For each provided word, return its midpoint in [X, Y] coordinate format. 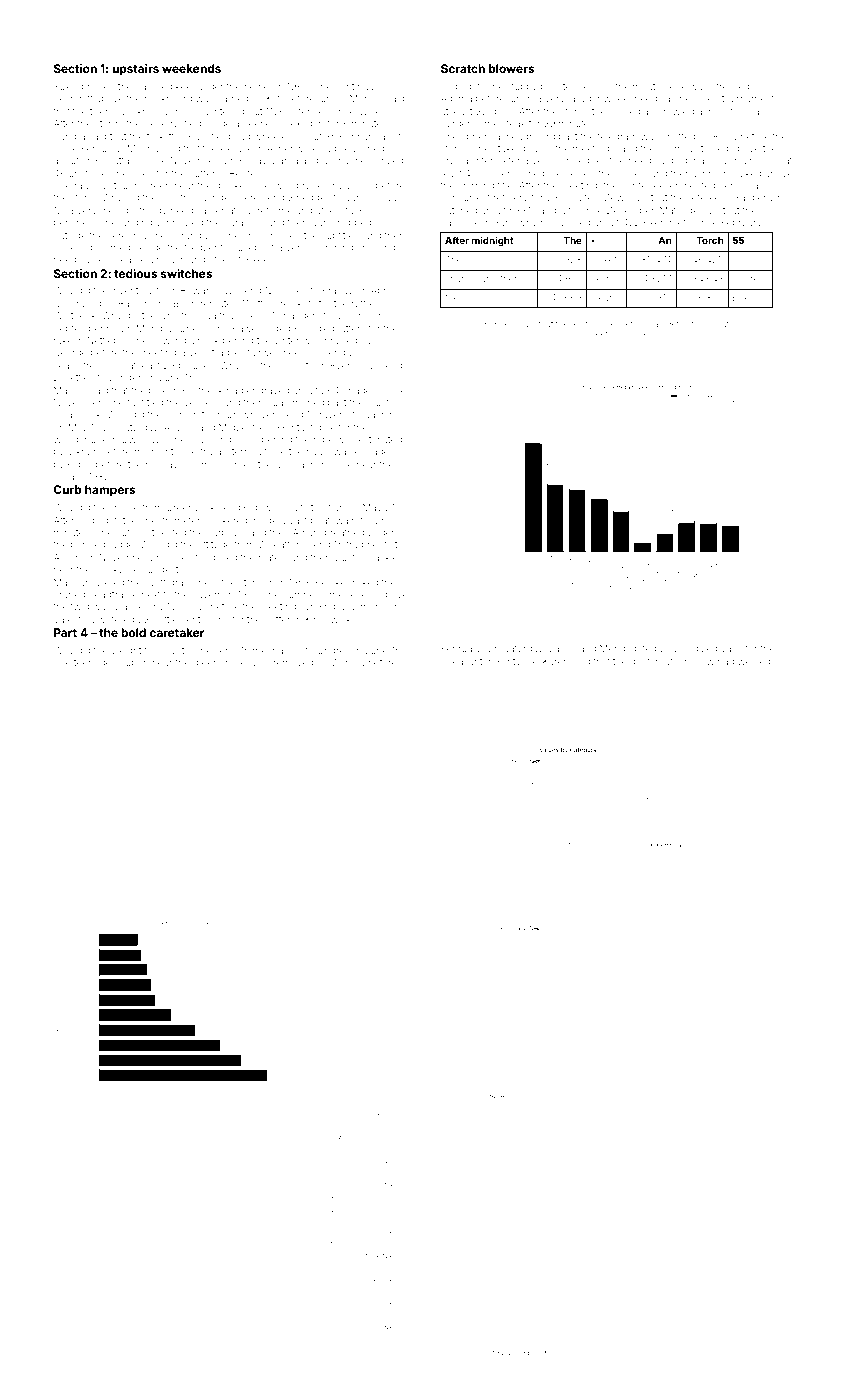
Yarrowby [516, 223]
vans [732, 649]
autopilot [135, 533]
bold [133, 632]
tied [155, 402]
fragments [369, 545]
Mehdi [614, 648]
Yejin [601, 279]
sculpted [215, 112]
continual [355, 86]
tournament [748, 98]
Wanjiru [347, 663]
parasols [243, 223]
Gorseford [626, 323]
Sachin [380, 414]
